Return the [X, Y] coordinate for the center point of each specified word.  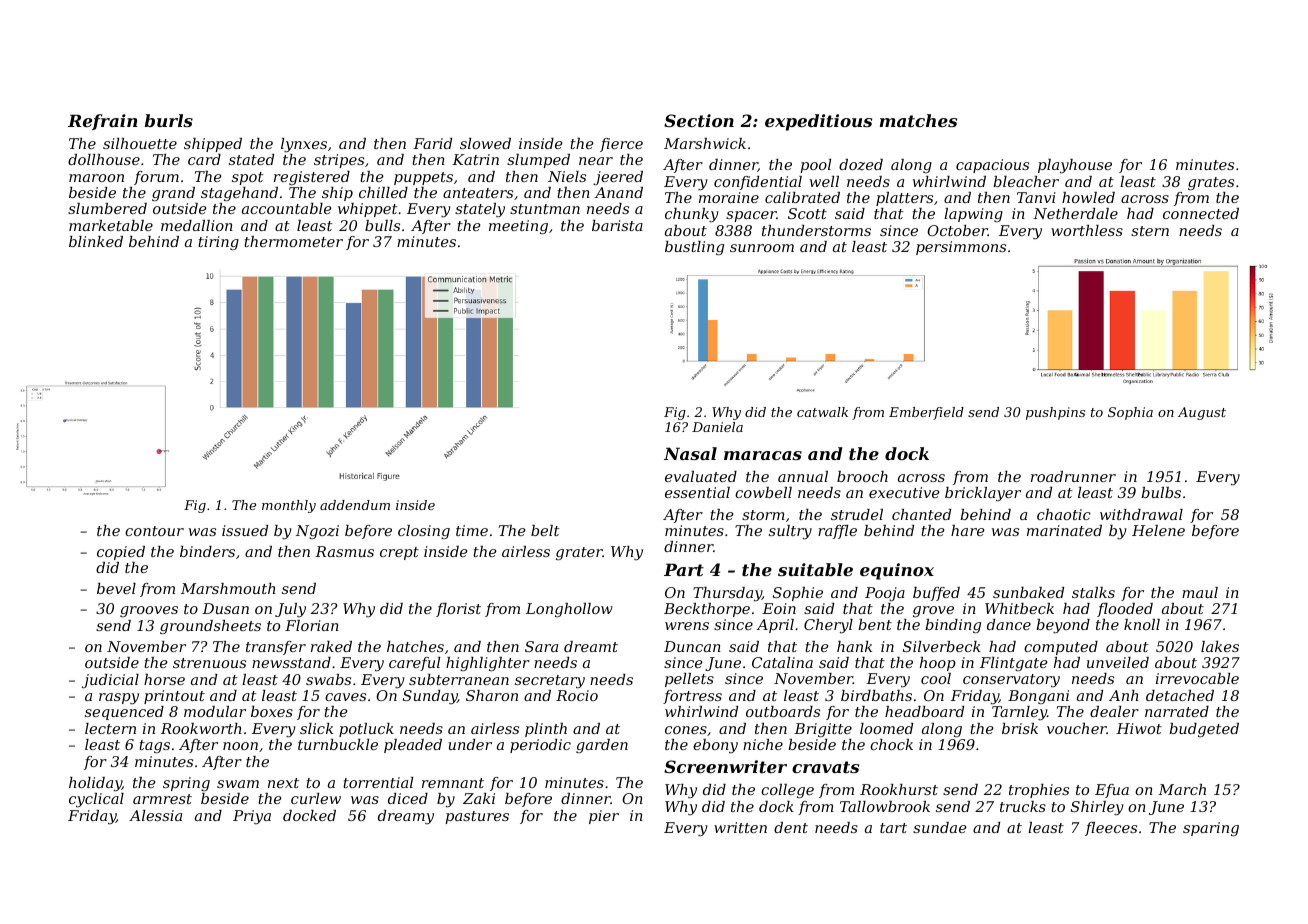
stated [251, 159]
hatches [415, 646]
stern [1150, 231]
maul [1200, 592]
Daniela [717, 427]
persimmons [961, 248]
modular [215, 711]
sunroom [762, 248]
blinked [96, 241]
